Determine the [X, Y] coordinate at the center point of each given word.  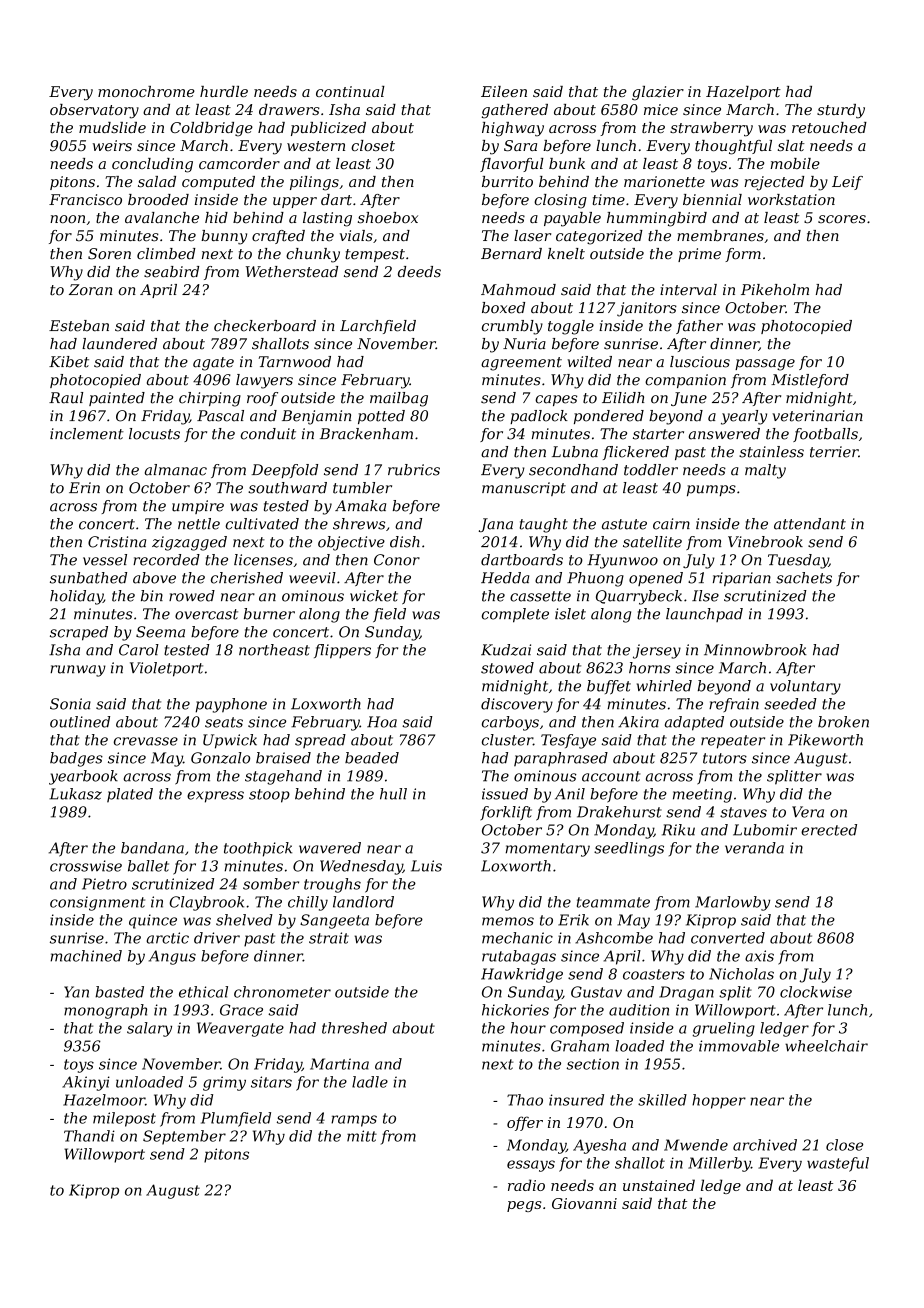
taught [544, 525]
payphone [231, 705]
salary [149, 1029]
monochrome [146, 91]
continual [350, 91]
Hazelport [743, 93]
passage [765, 365]
